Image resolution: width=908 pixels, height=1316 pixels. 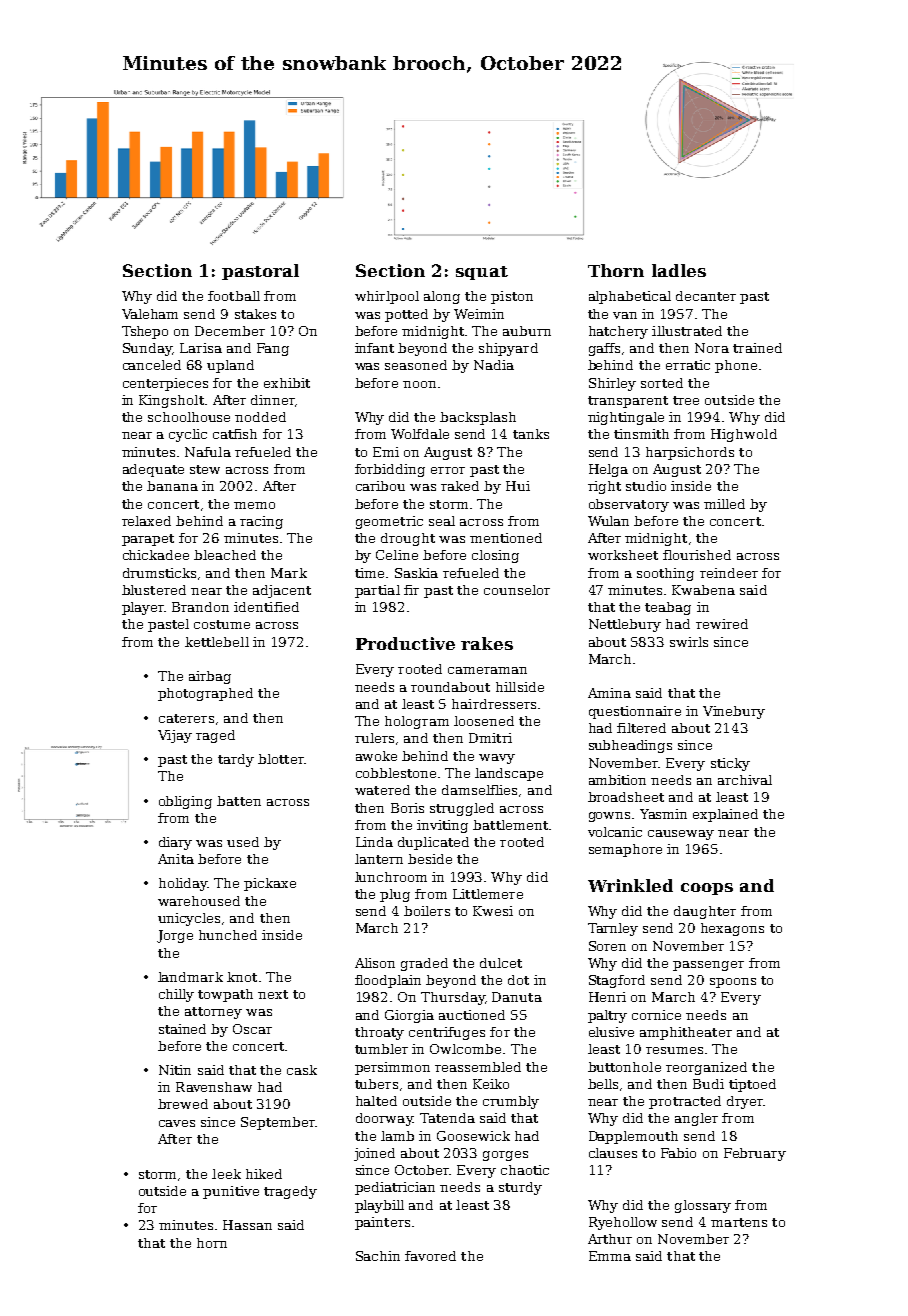 I want to click on football, so click(x=234, y=296).
